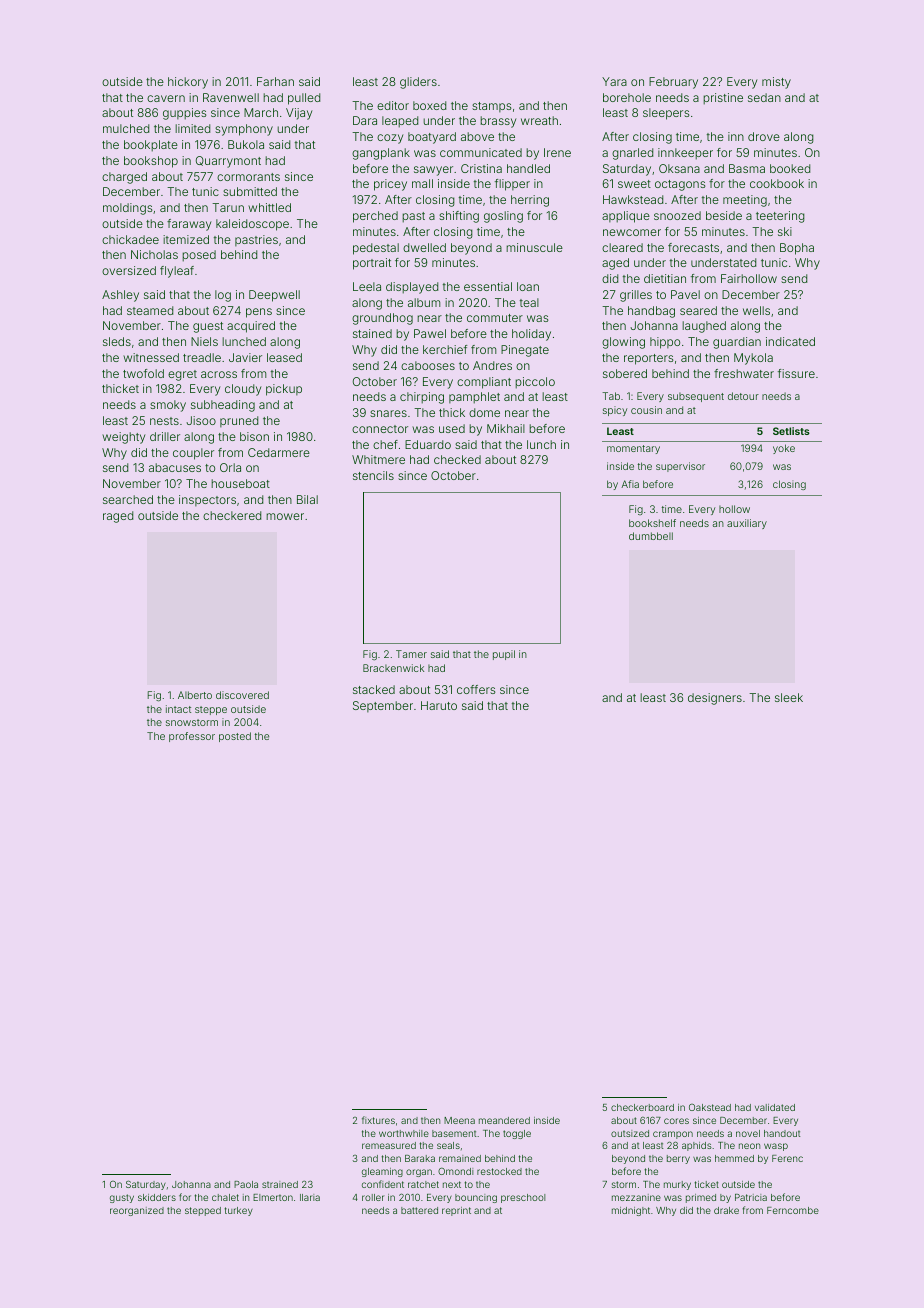 The width and height of the screenshot is (924, 1308). Describe the element at coordinates (207, 500) in the screenshot. I see `inspectors` at that location.
